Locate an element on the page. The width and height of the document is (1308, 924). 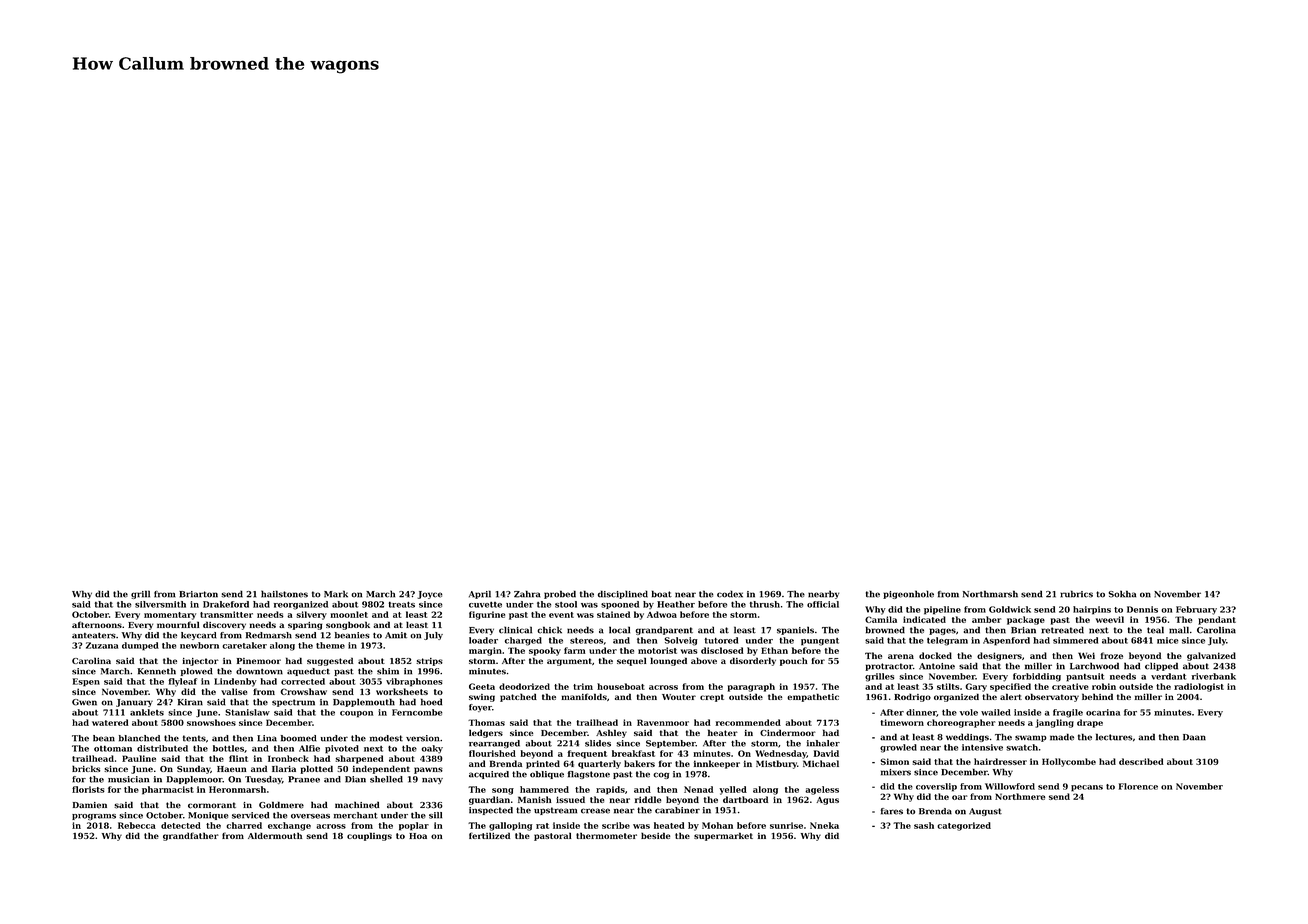
theme is located at coordinates (330, 645).
